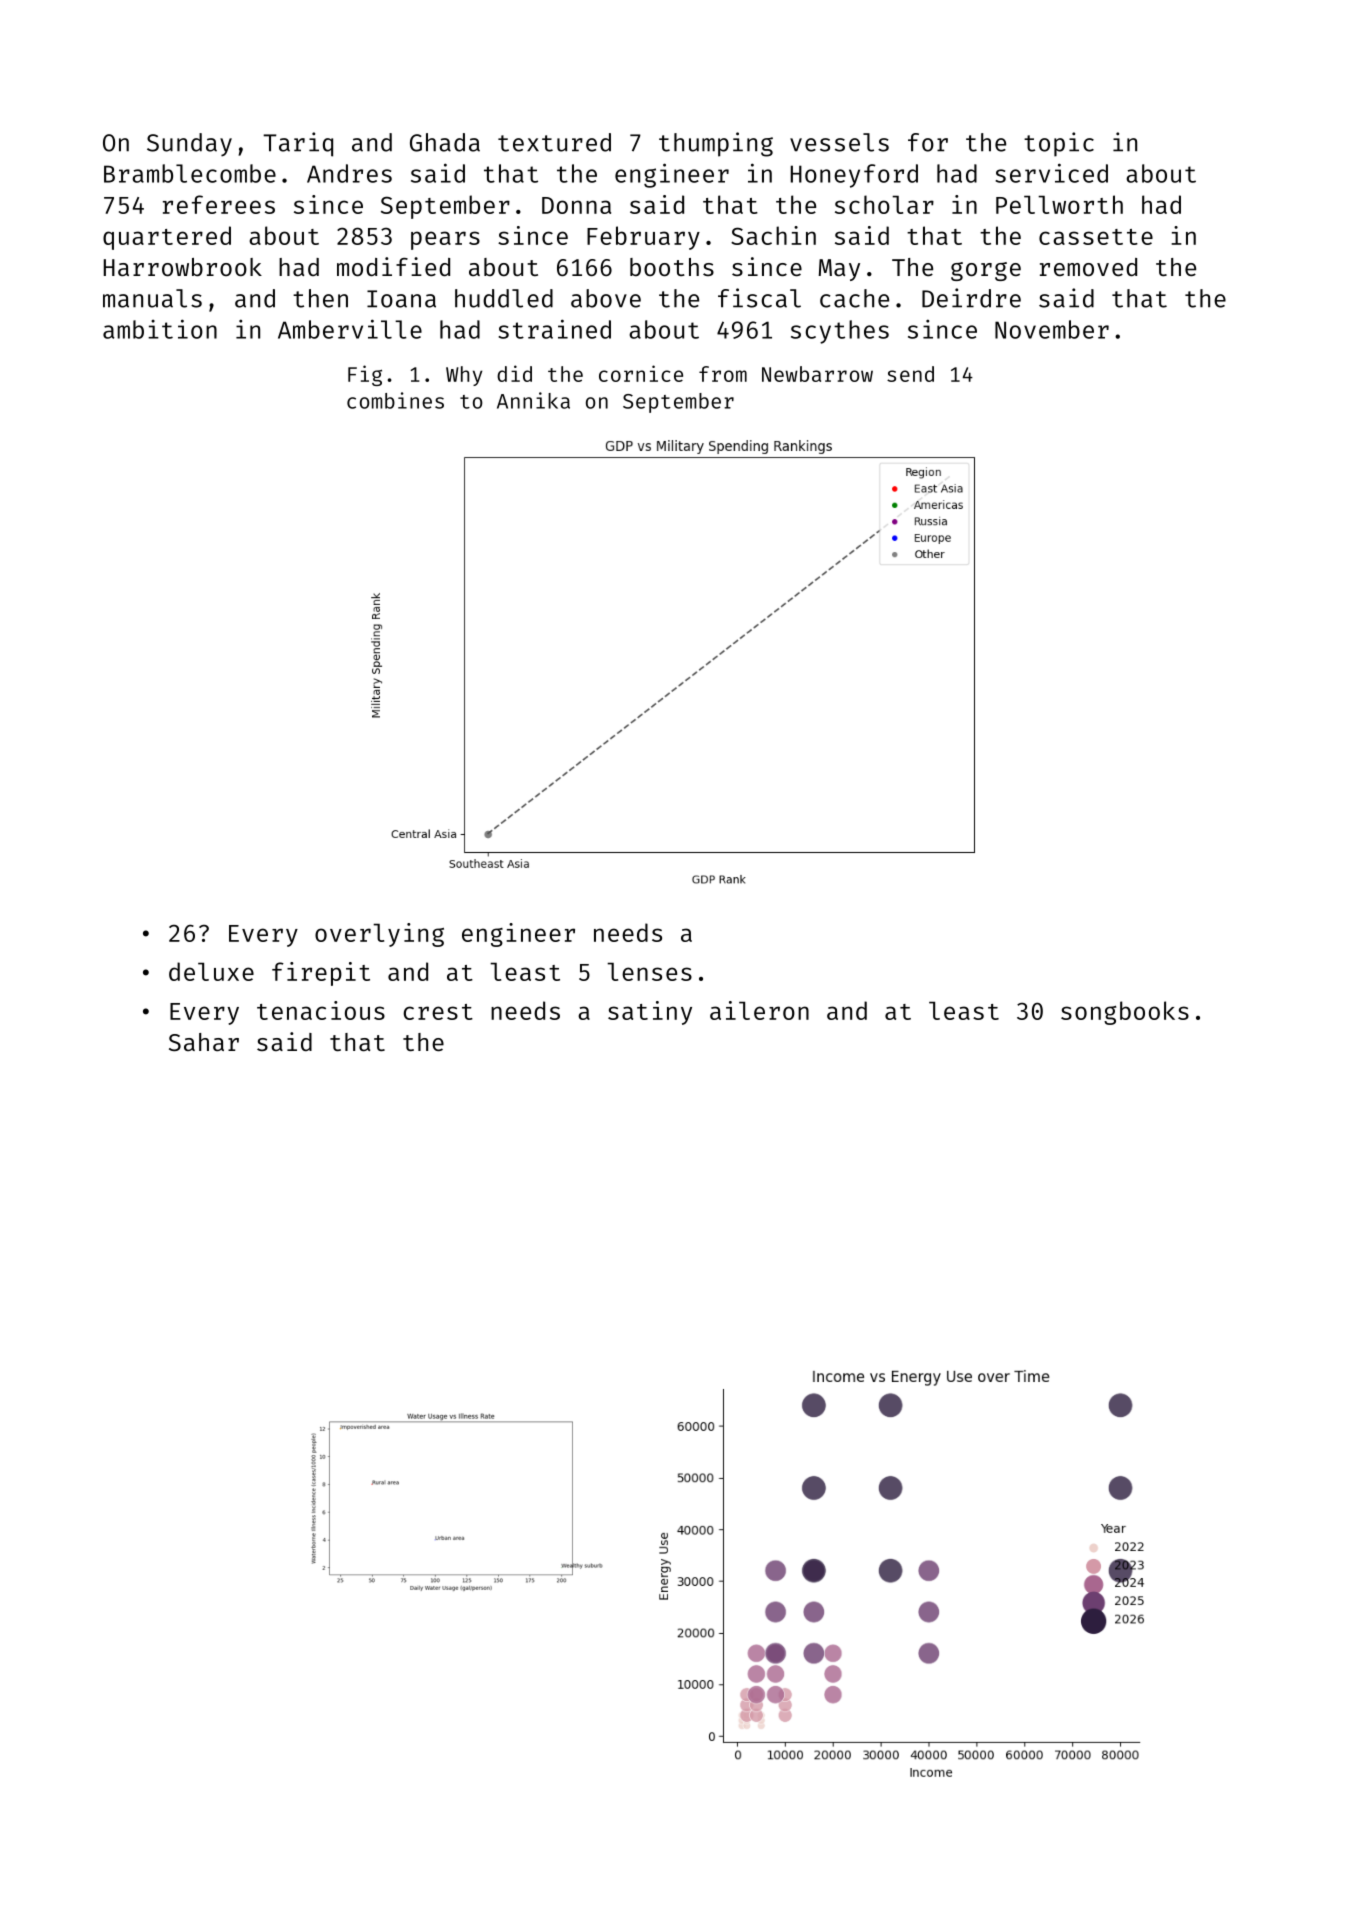 This screenshot has width=1349, height=1908. I want to click on lenses, so click(649, 971).
